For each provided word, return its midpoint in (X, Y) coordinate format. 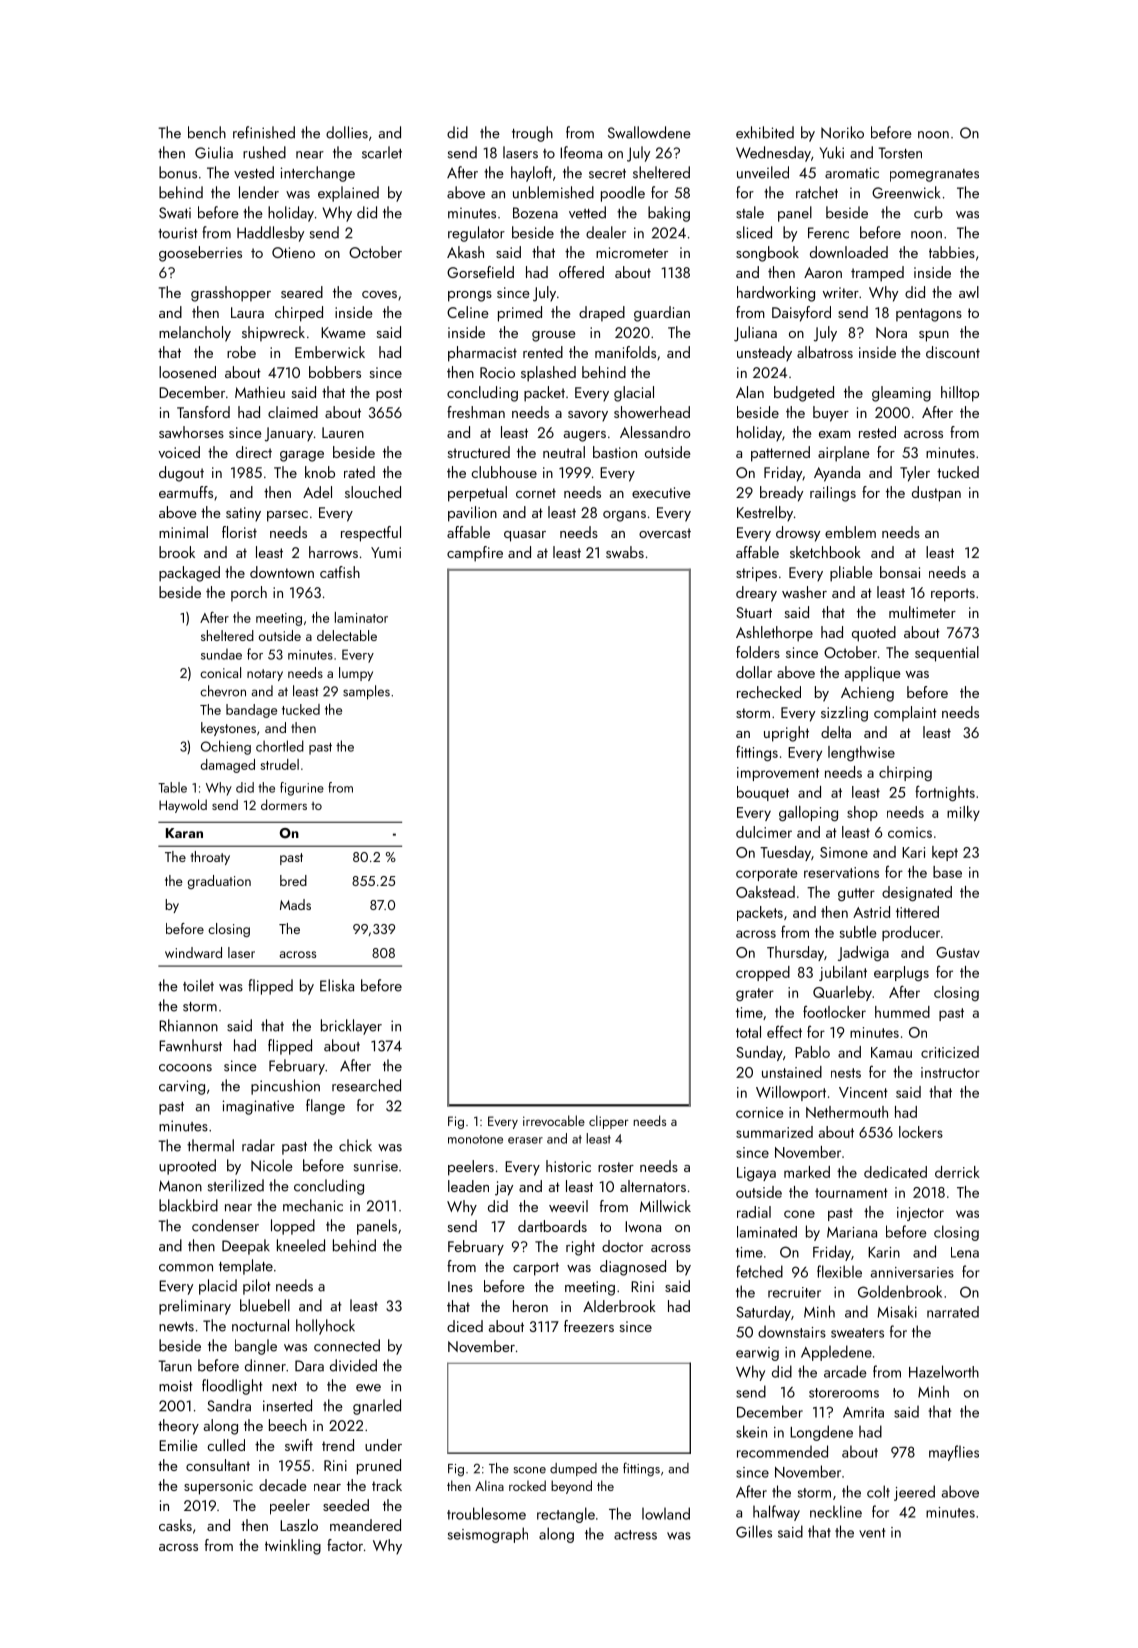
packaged (189, 574)
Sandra (229, 1405)
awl (969, 292)
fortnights (945, 793)
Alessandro (655, 432)
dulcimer (764, 832)
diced (465, 1326)
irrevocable (554, 1120)
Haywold (183, 806)
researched (366, 1085)
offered (581, 272)
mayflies (954, 1453)
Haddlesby (270, 234)
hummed (902, 1012)
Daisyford (801, 314)
